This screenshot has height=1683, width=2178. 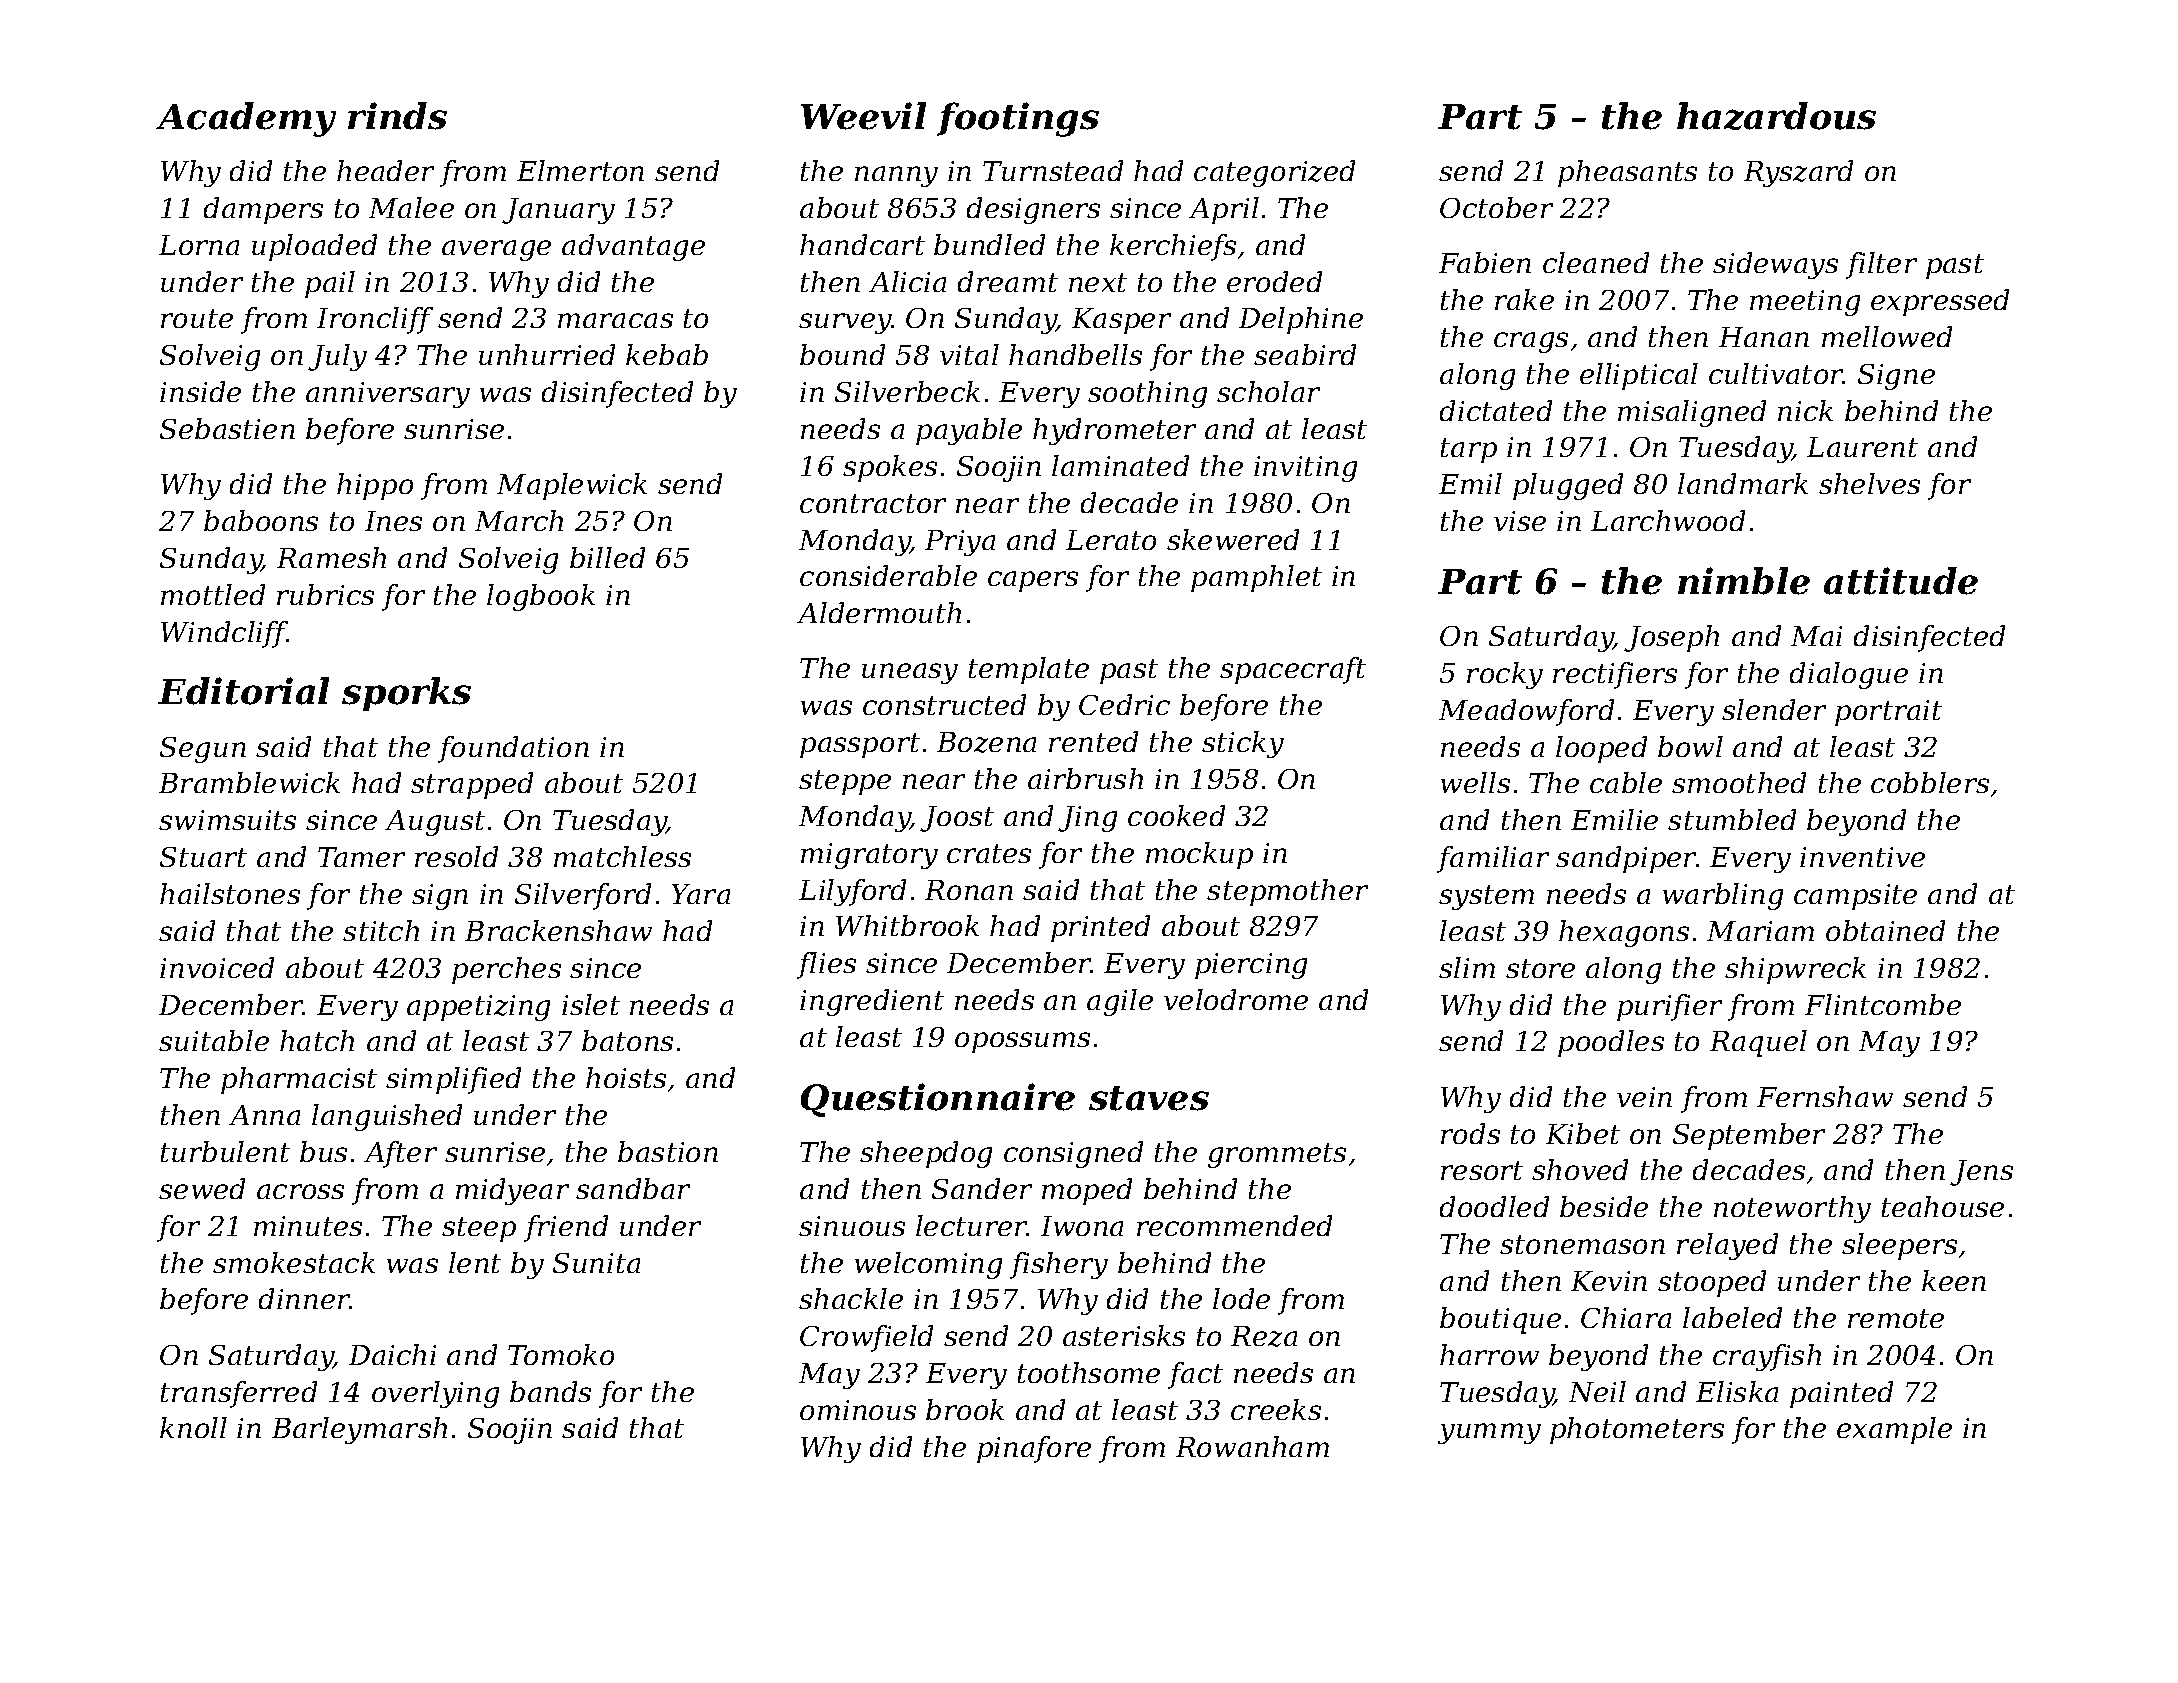 What do you see at coordinates (1018, 119) in the screenshot?
I see `footings` at bounding box center [1018, 119].
